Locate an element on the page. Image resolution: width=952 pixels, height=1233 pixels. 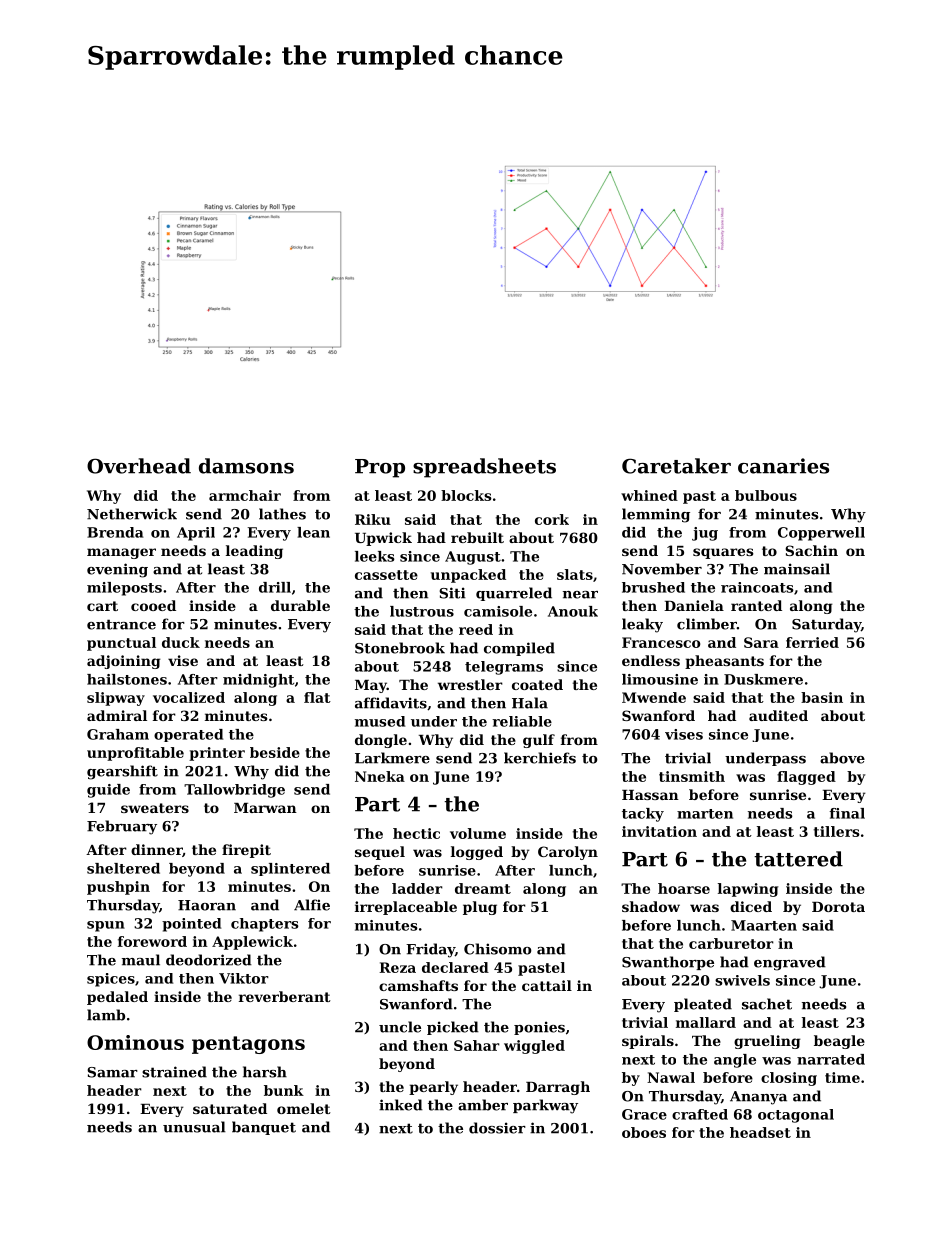
camshafts is located at coordinates (418, 985).
